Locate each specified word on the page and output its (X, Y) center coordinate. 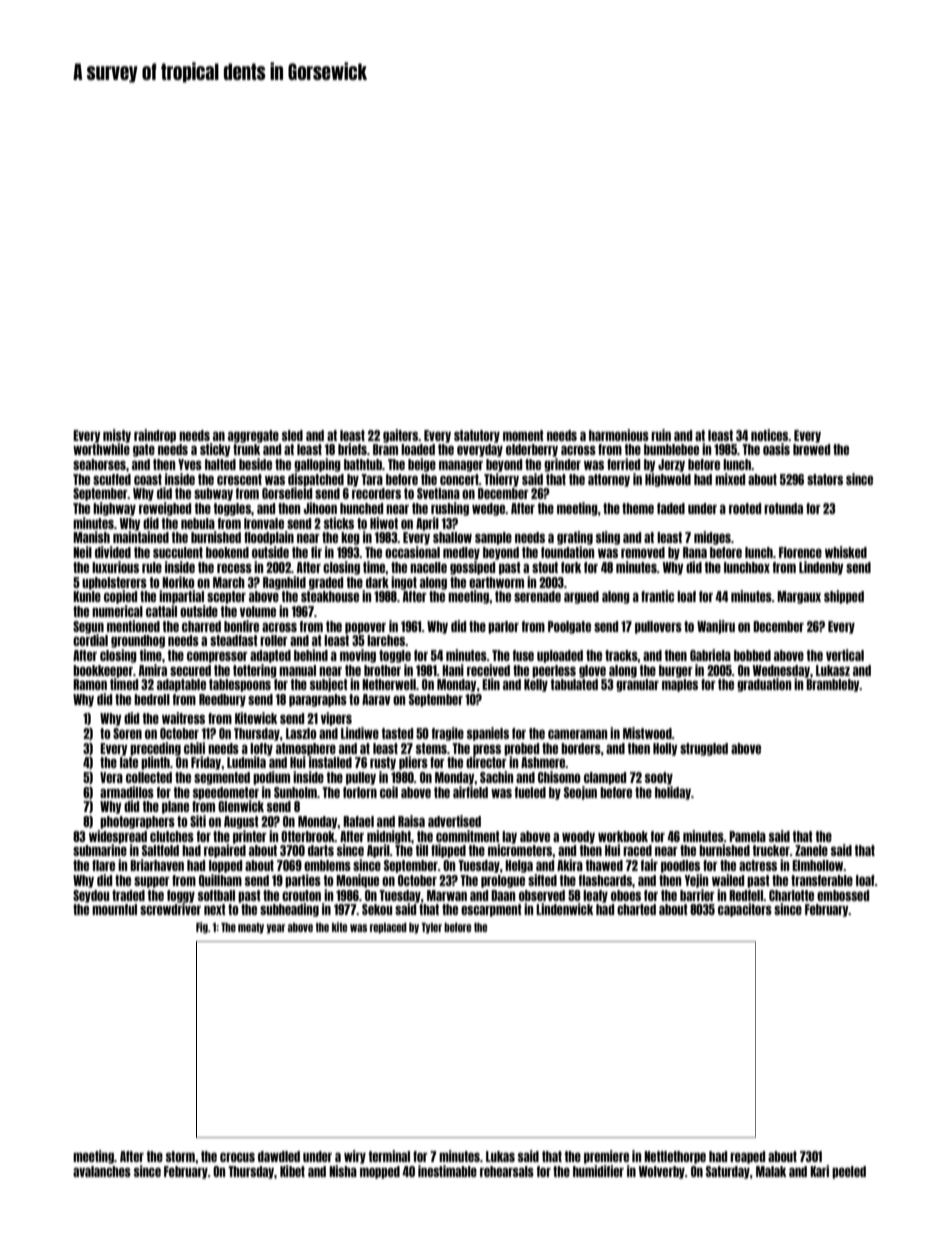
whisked (846, 552)
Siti (198, 821)
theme (638, 508)
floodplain (269, 538)
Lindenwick (564, 909)
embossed (843, 895)
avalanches (102, 1171)
